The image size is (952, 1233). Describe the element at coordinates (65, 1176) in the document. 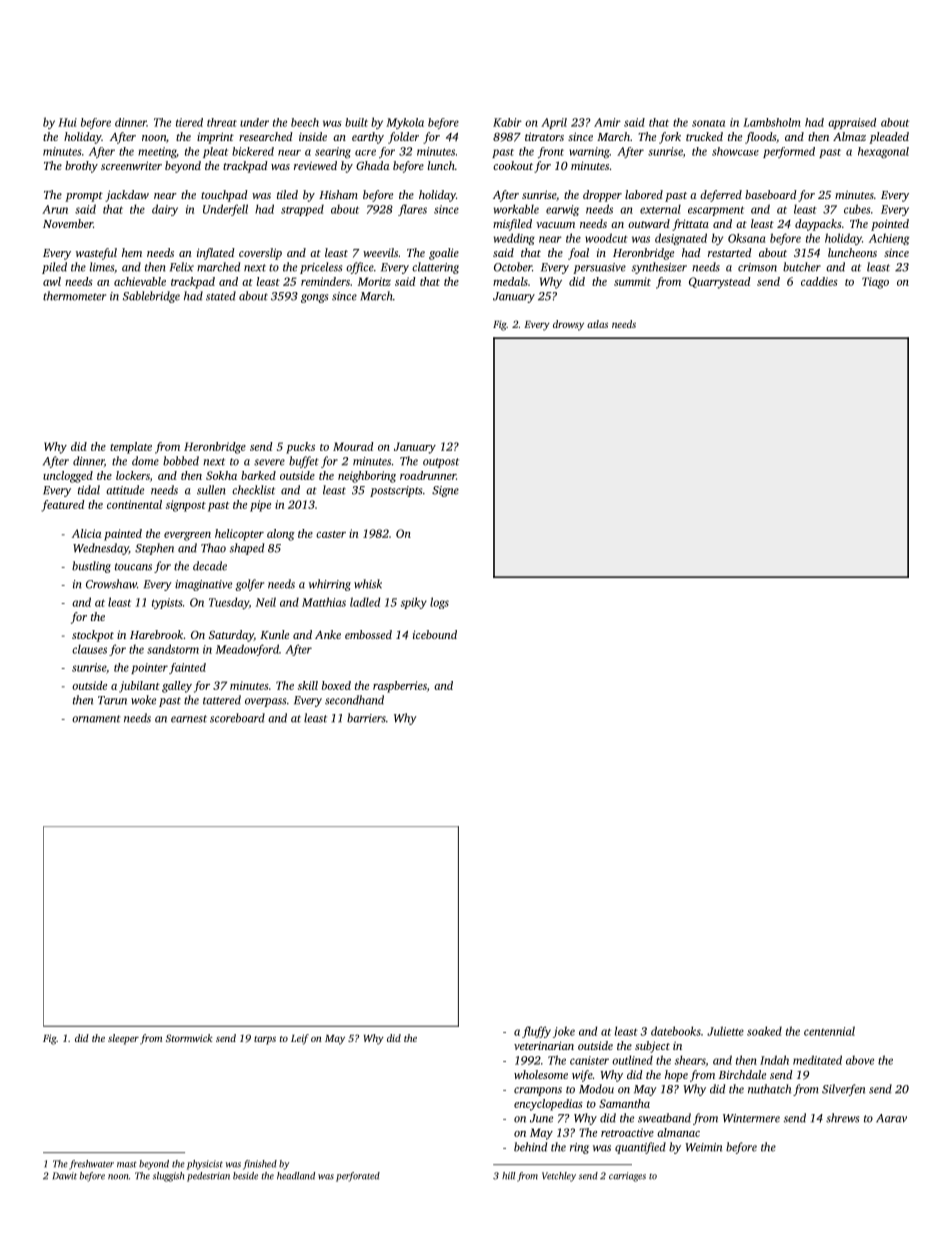

I see `Dawit` at that location.
